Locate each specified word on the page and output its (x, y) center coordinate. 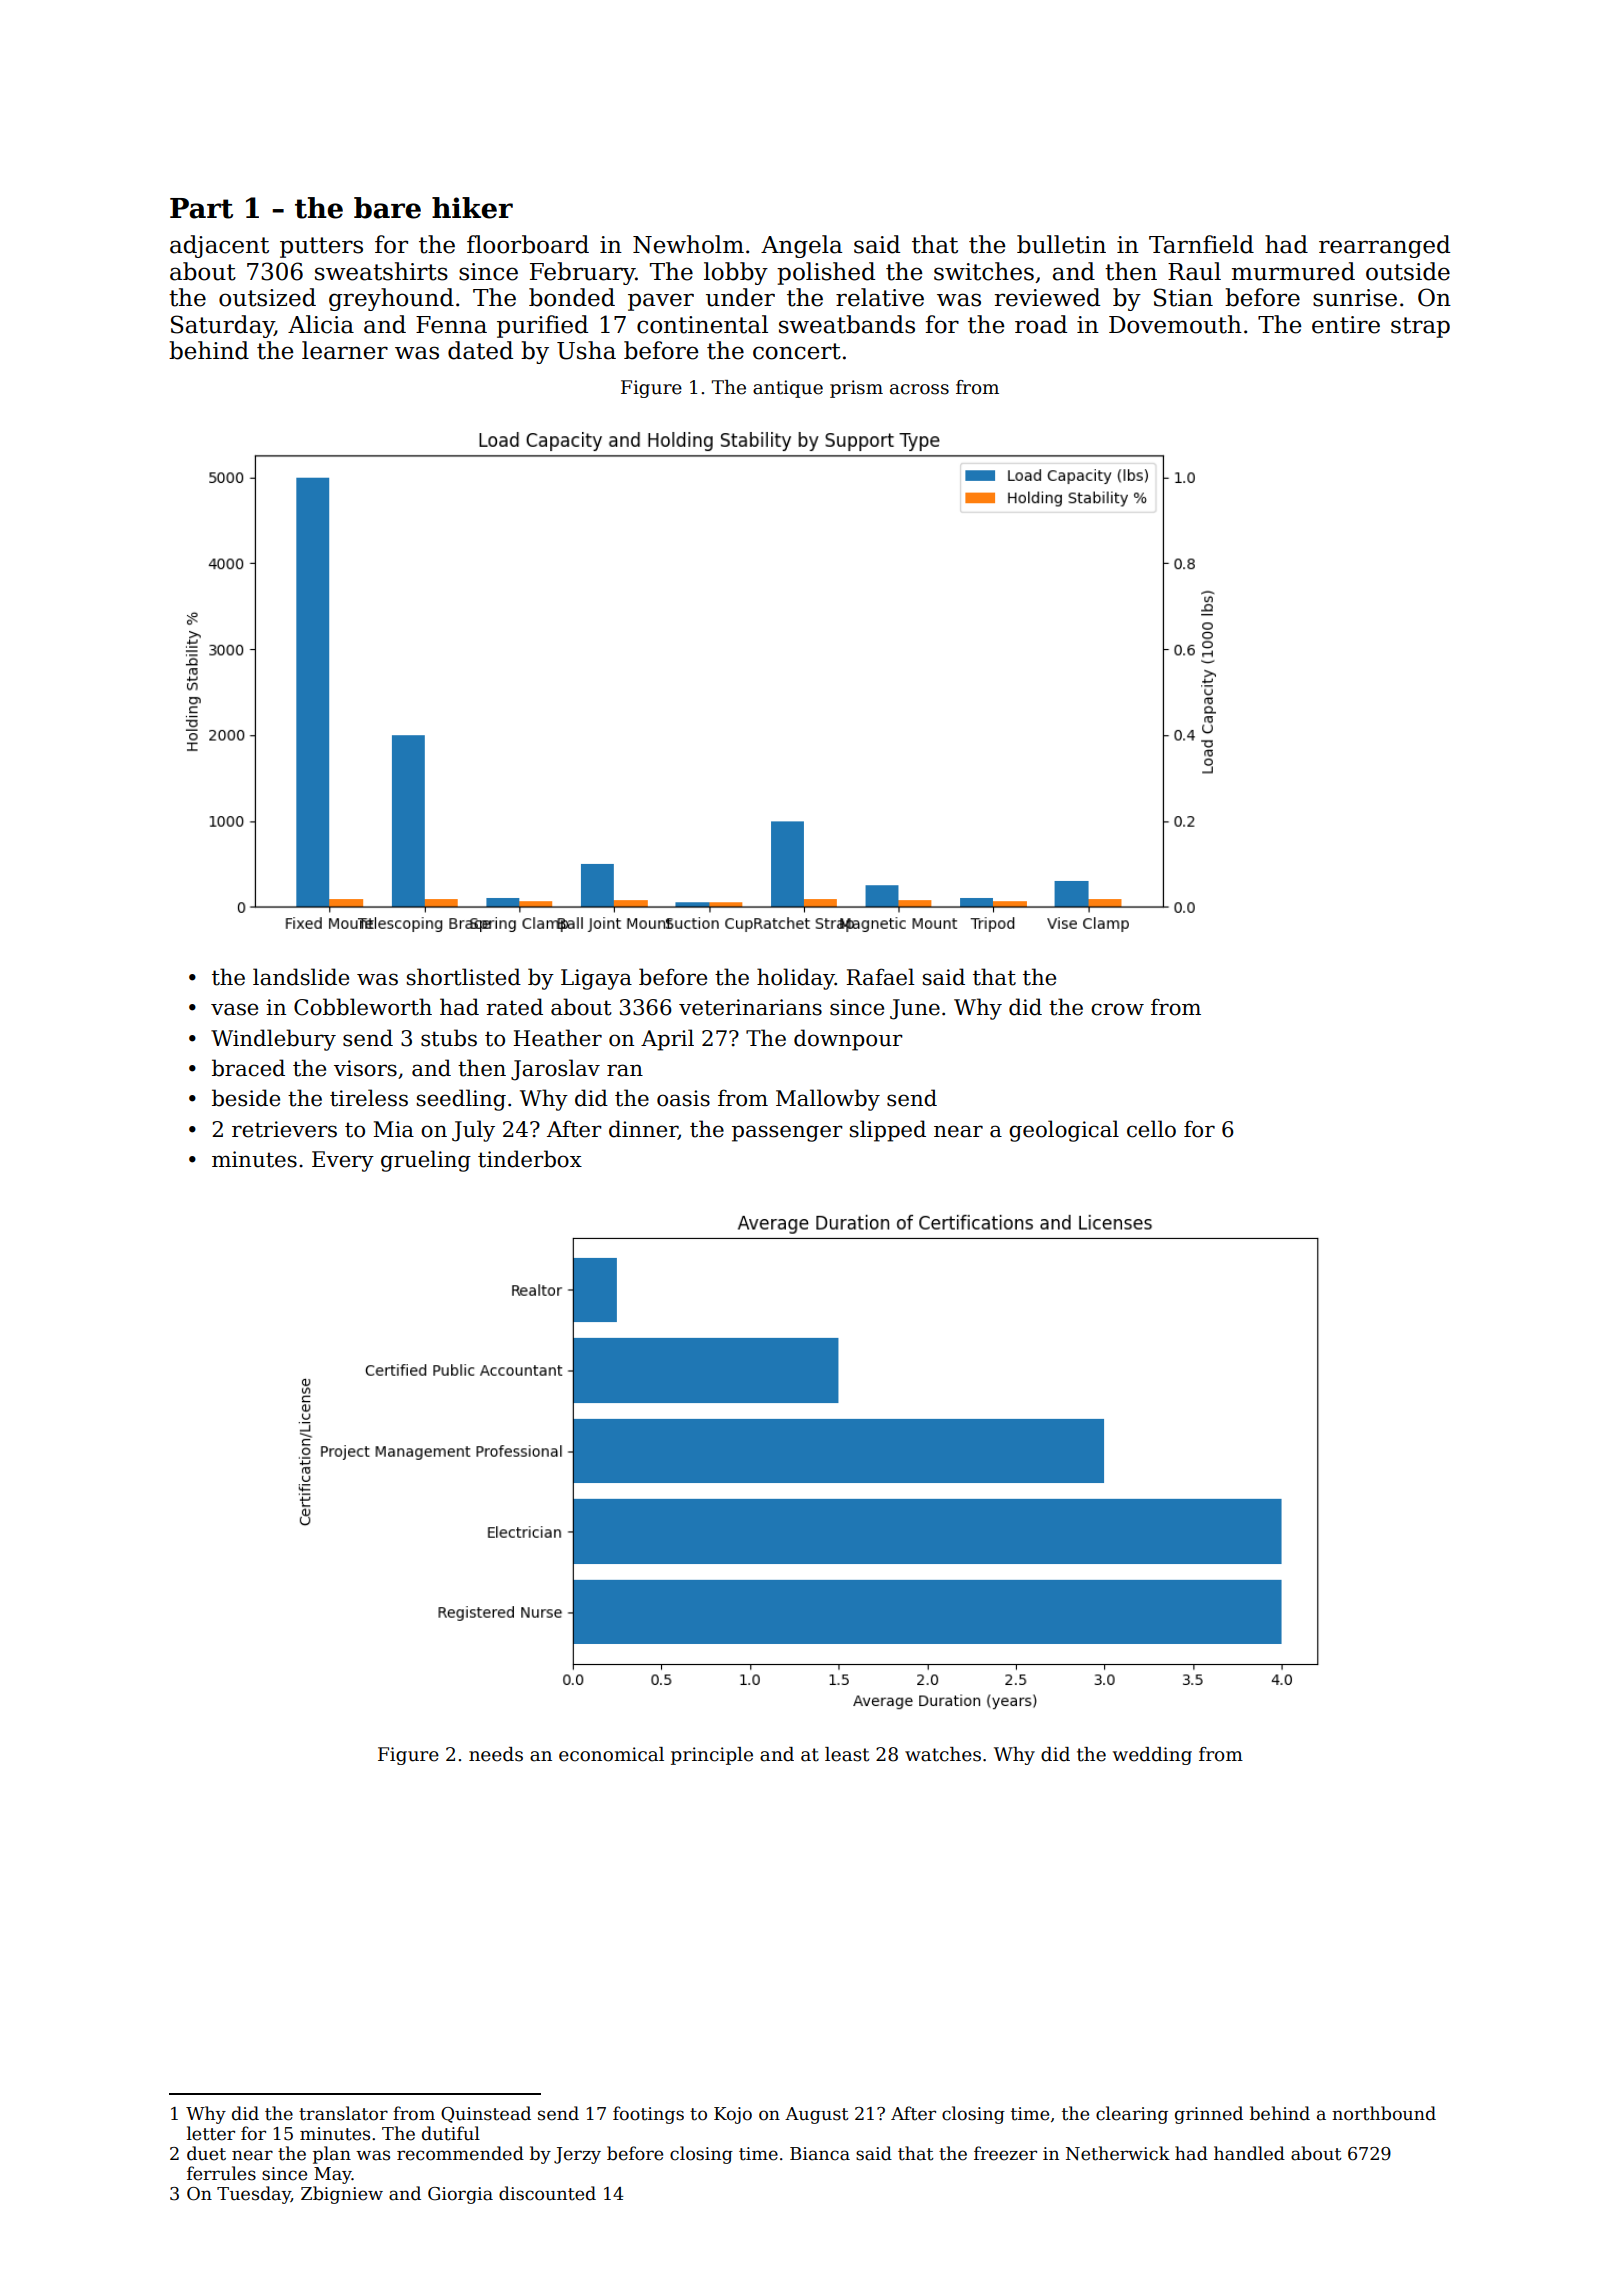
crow (1117, 1009)
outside (1408, 271)
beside (246, 1098)
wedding (1152, 1756)
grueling (426, 1161)
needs (496, 1754)
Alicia (321, 324)
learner (345, 350)
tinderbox (530, 1159)
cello (1151, 1129)
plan (332, 2155)
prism (856, 389)
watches (943, 1754)
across (919, 389)
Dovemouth (1175, 324)
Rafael (880, 977)
